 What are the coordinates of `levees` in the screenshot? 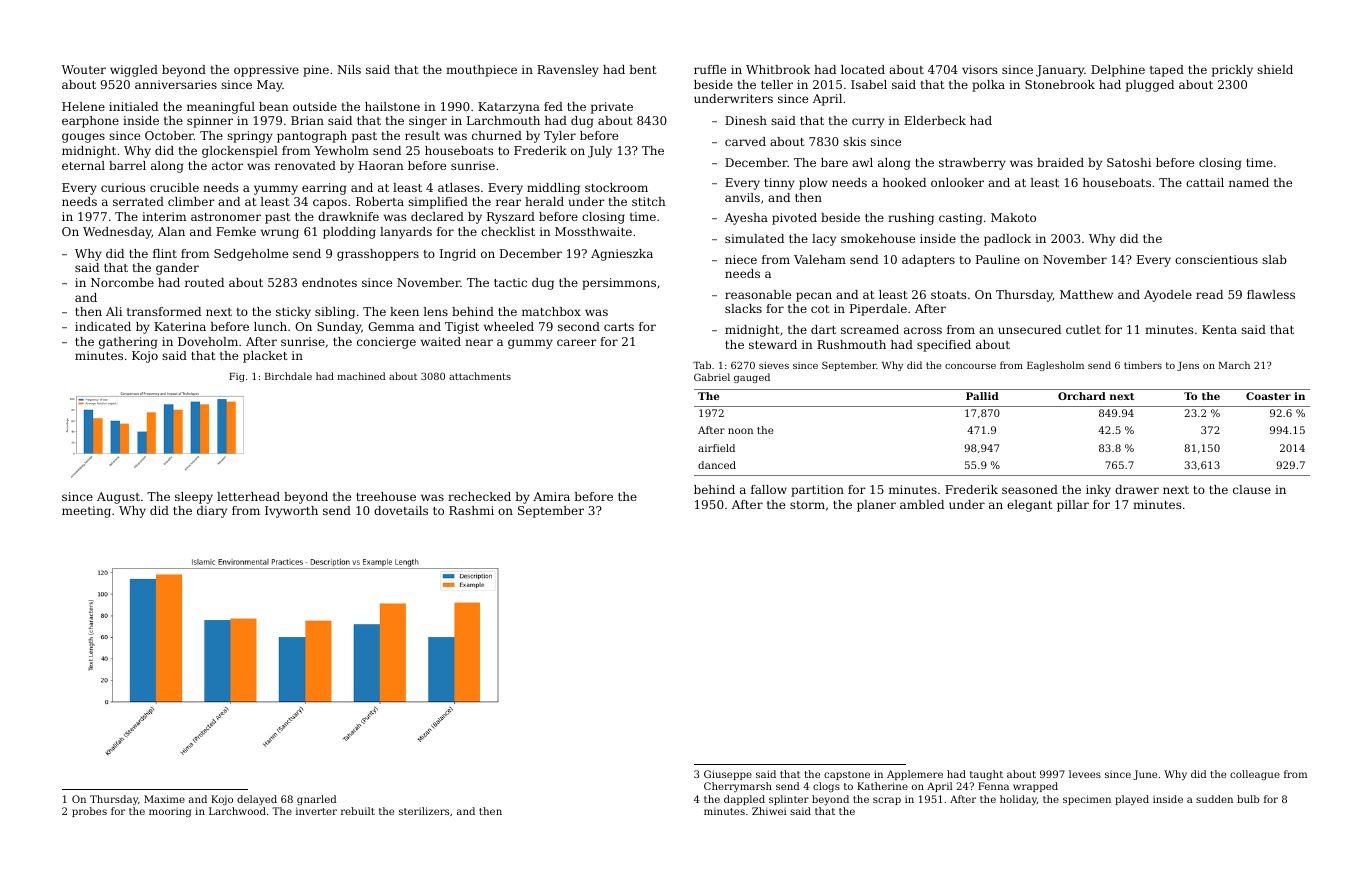 It's located at (1085, 774).
